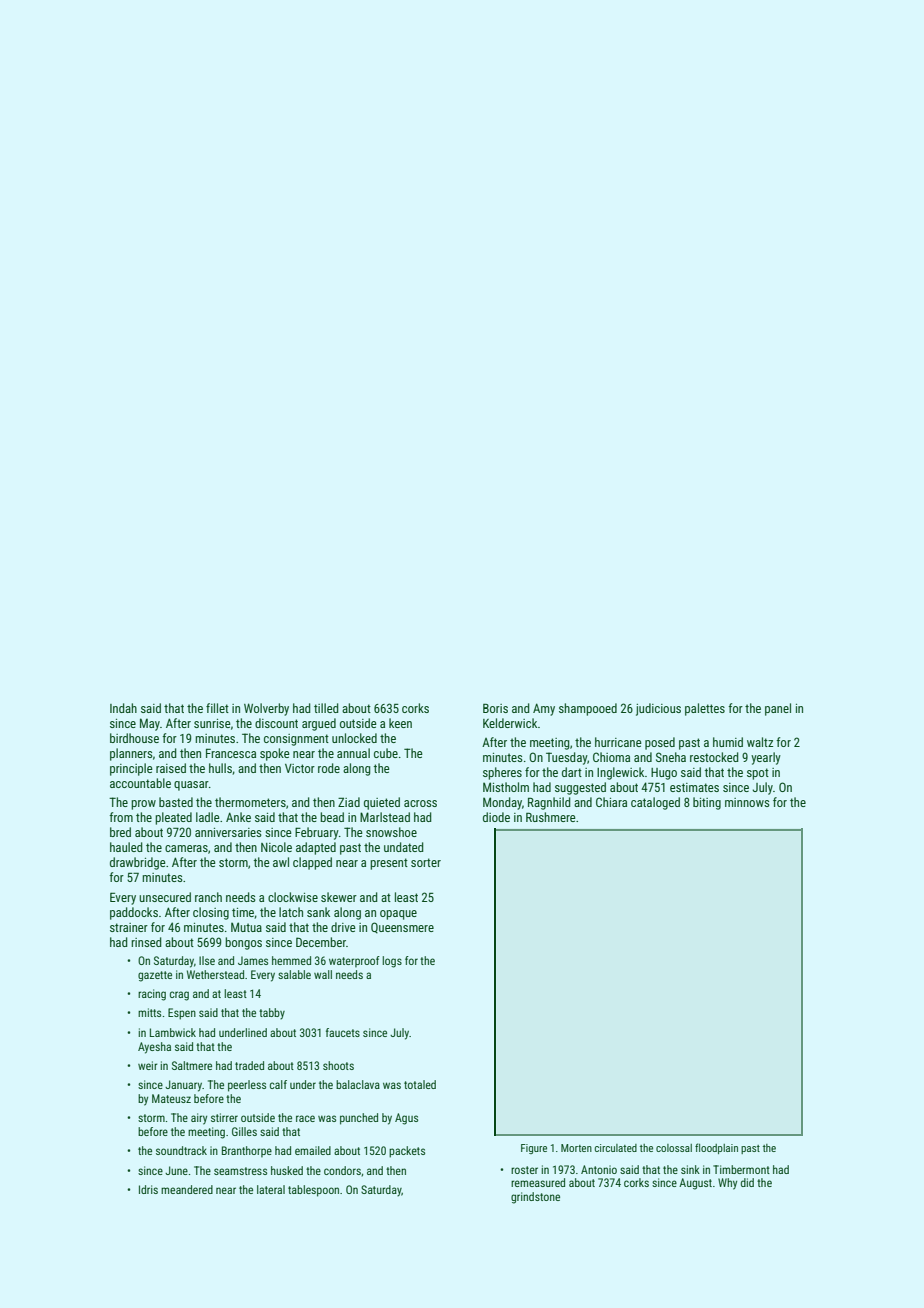  Describe the element at coordinates (707, 803) in the screenshot. I see `biting` at that location.
